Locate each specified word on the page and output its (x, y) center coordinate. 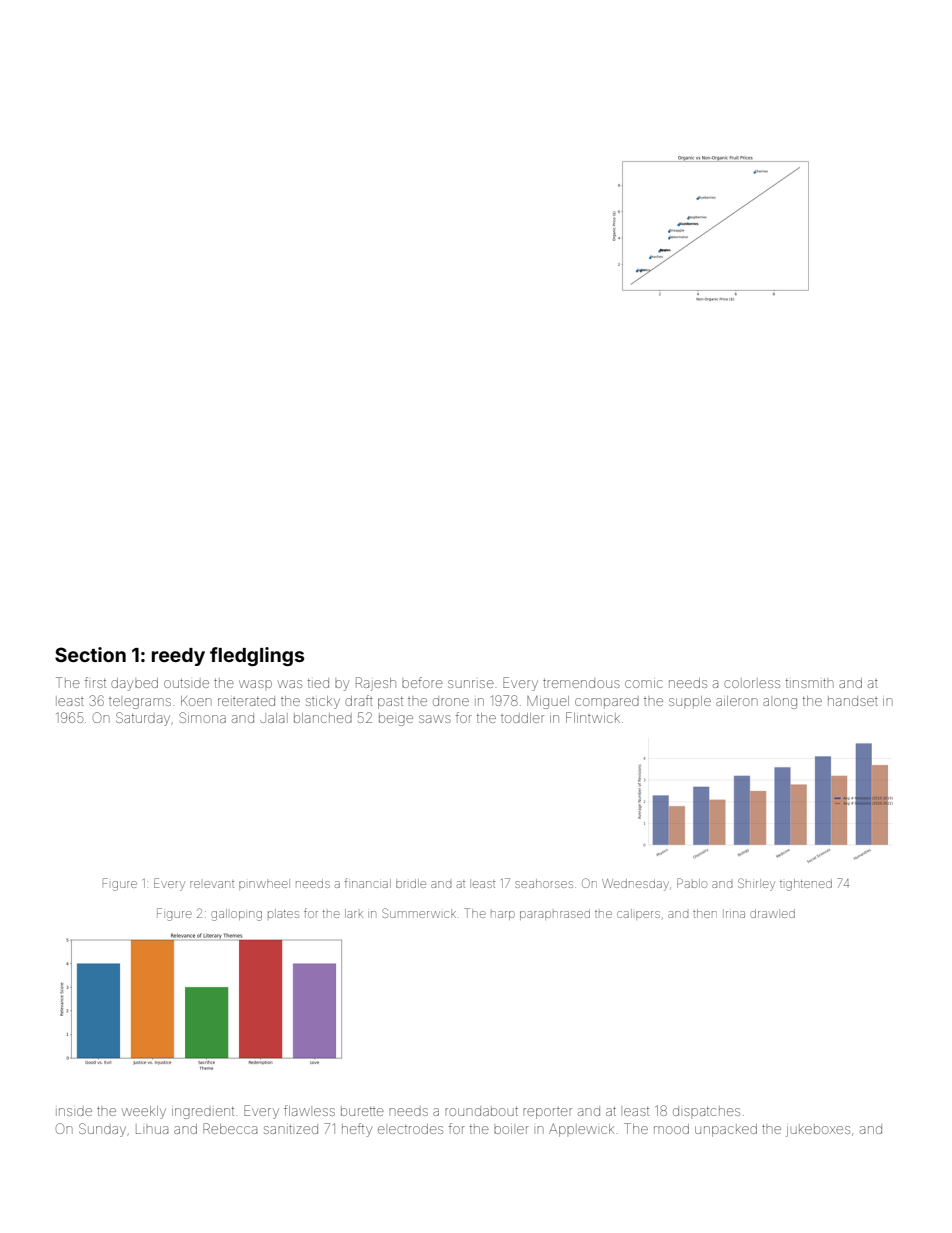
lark (354, 913)
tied (318, 683)
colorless (752, 683)
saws (435, 719)
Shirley (756, 884)
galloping (236, 915)
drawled (772, 913)
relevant (212, 884)
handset (853, 701)
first (95, 682)
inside (74, 1112)
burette (362, 1111)
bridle (411, 883)
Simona (202, 717)
